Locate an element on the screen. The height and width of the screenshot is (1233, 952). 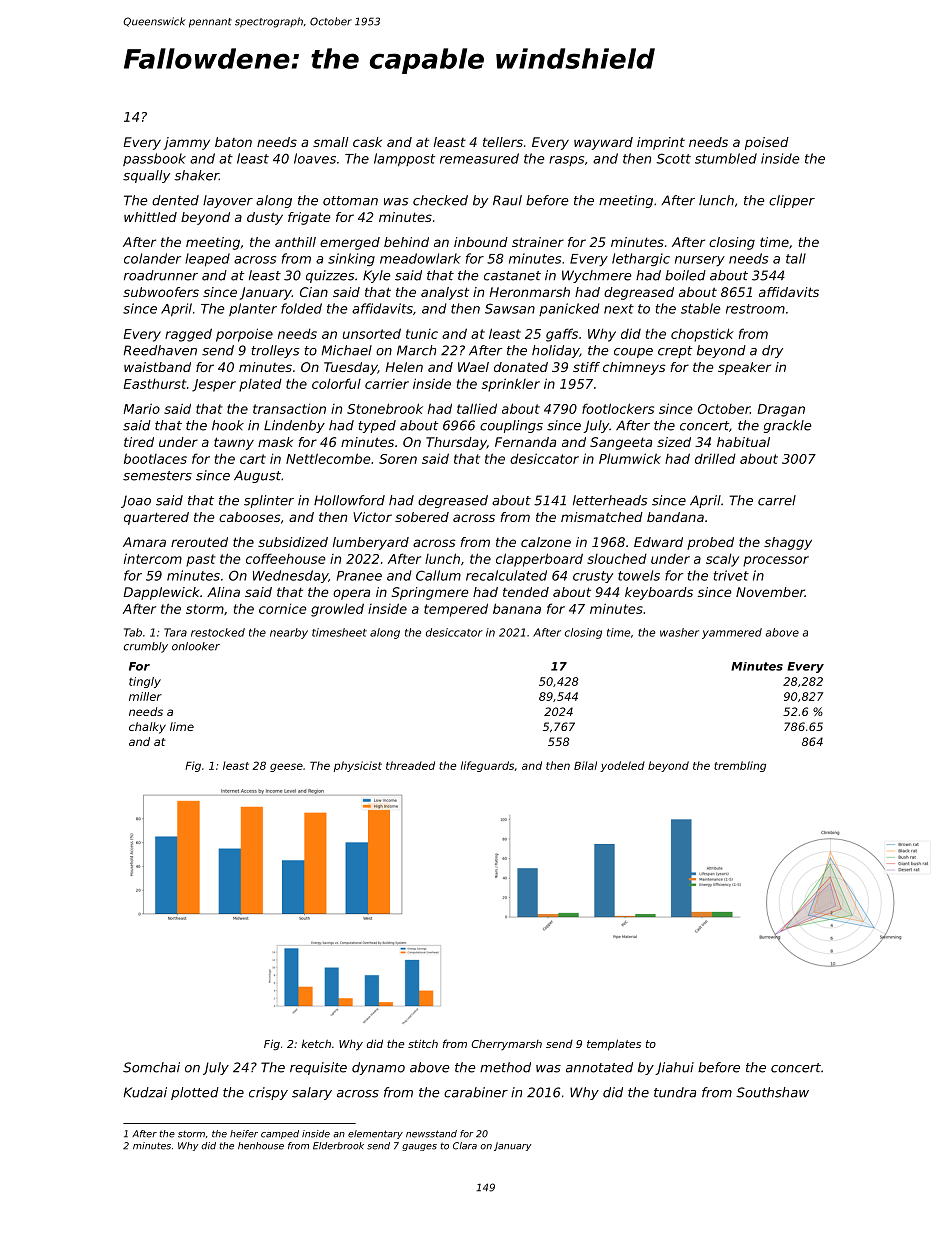
tingly is located at coordinates (145, 682).
